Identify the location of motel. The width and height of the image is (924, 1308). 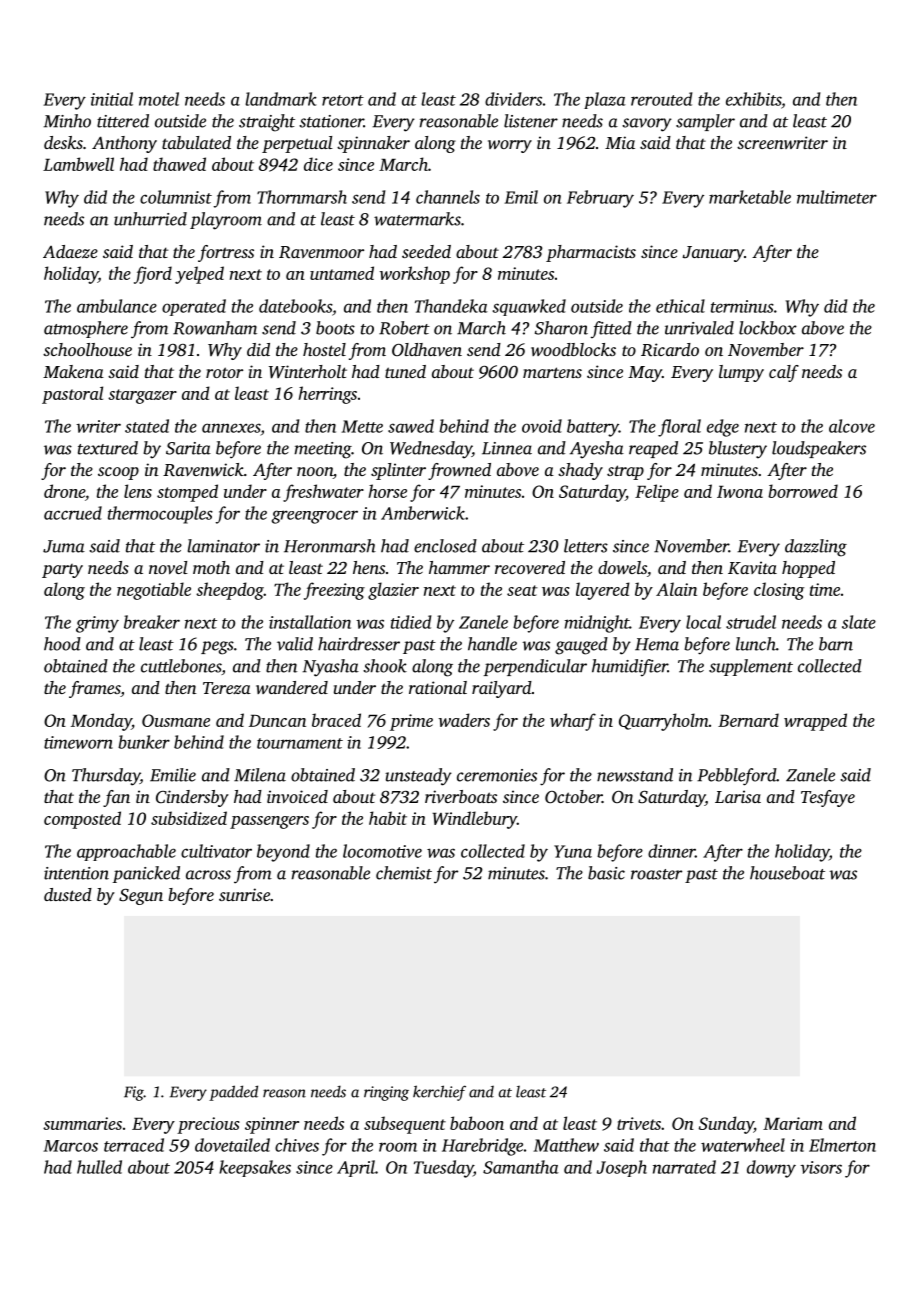
(159, 99).
